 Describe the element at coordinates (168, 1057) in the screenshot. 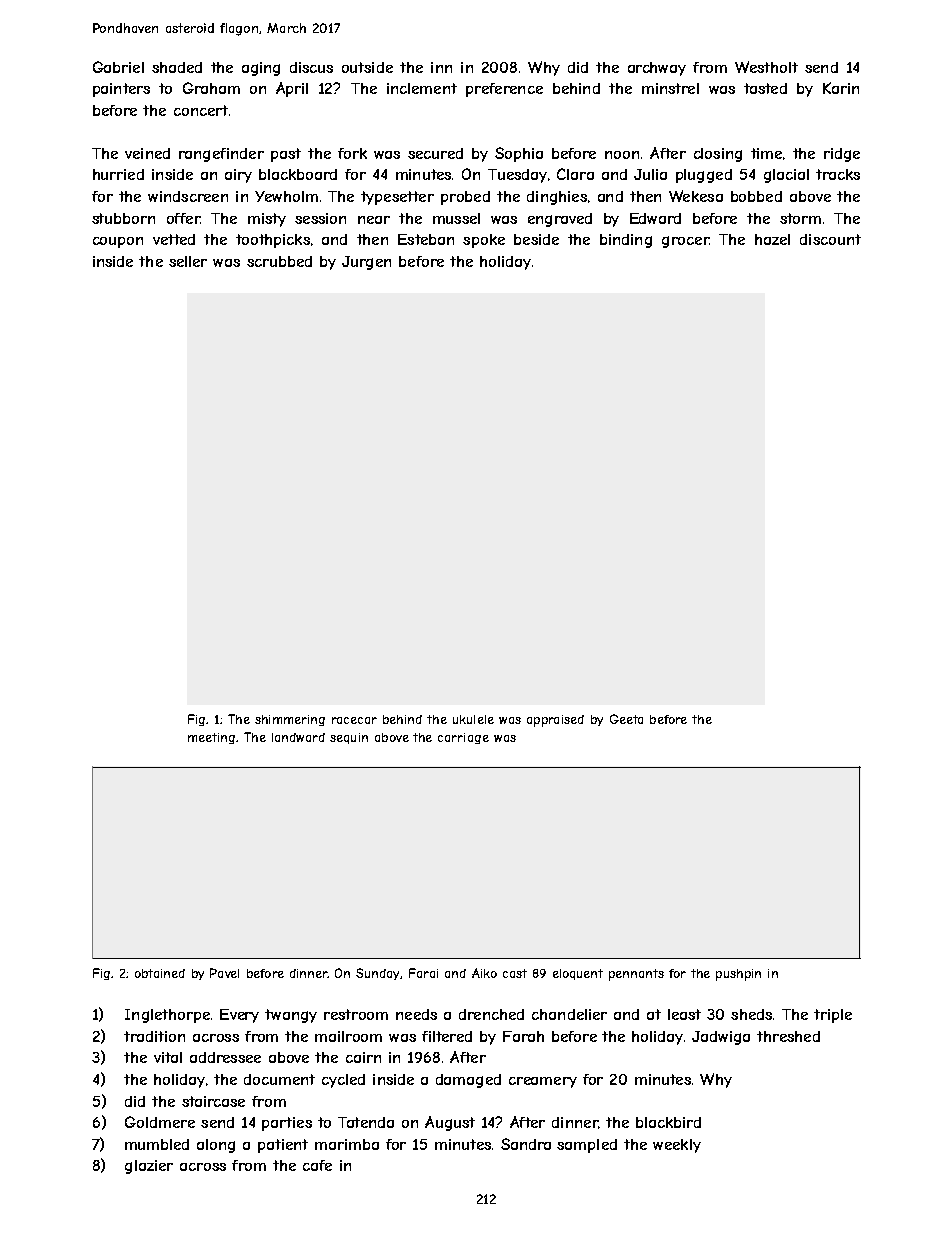

I see `vital` at that location.
